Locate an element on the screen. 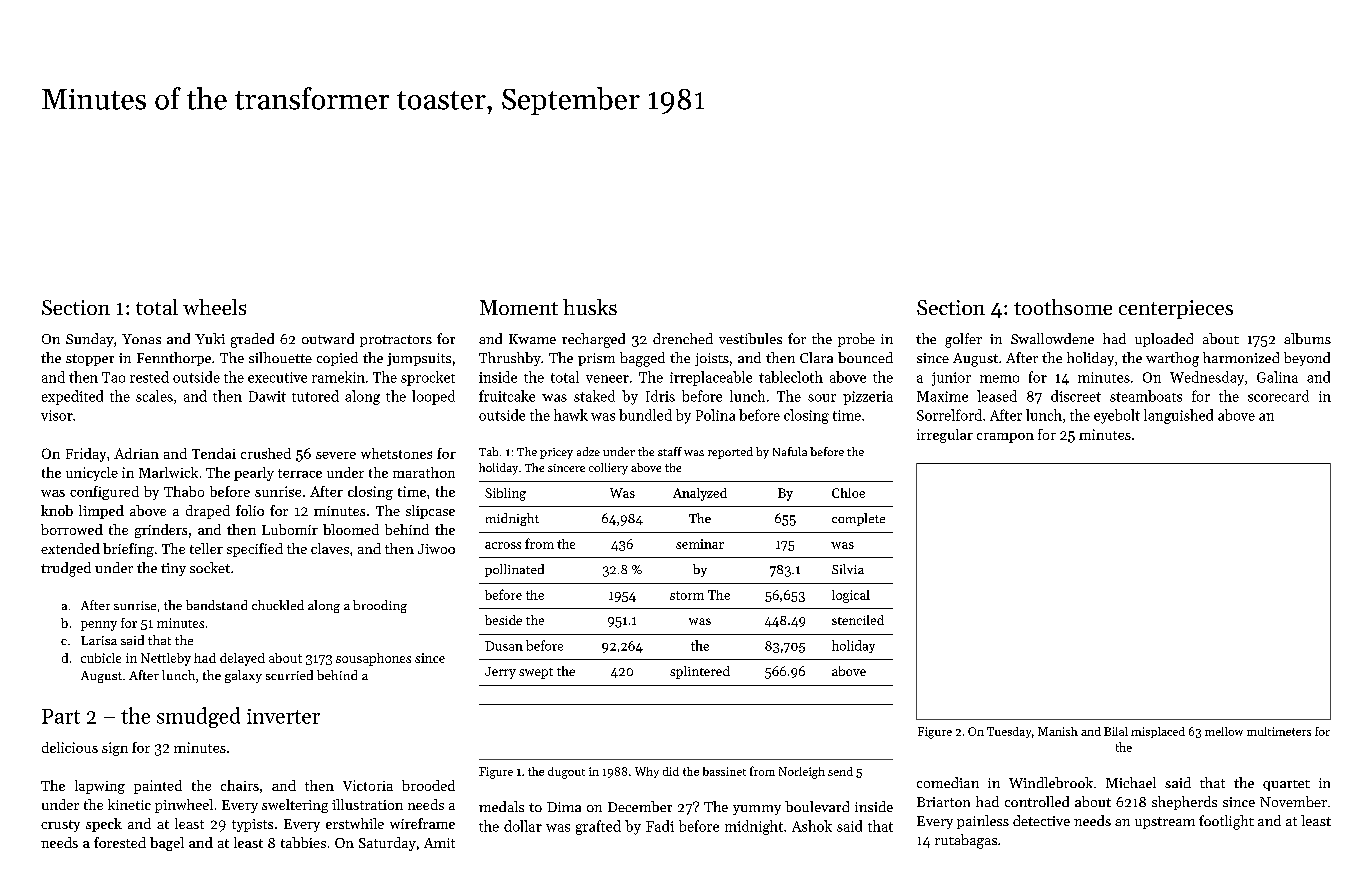  centerpieces is located at coordinates (1176, 309).
